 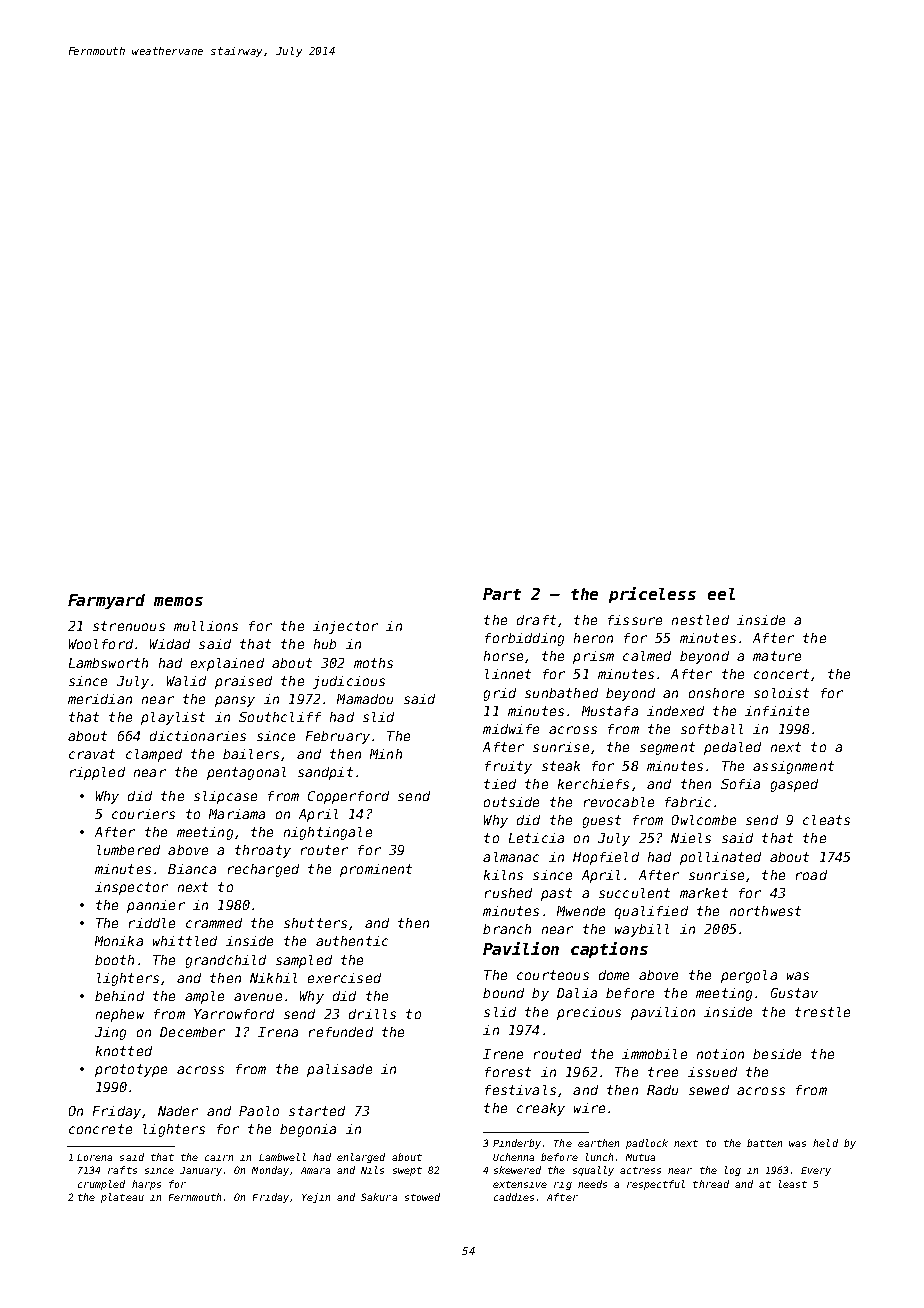 I want to click on pergola, so click(x=749, y=976).
